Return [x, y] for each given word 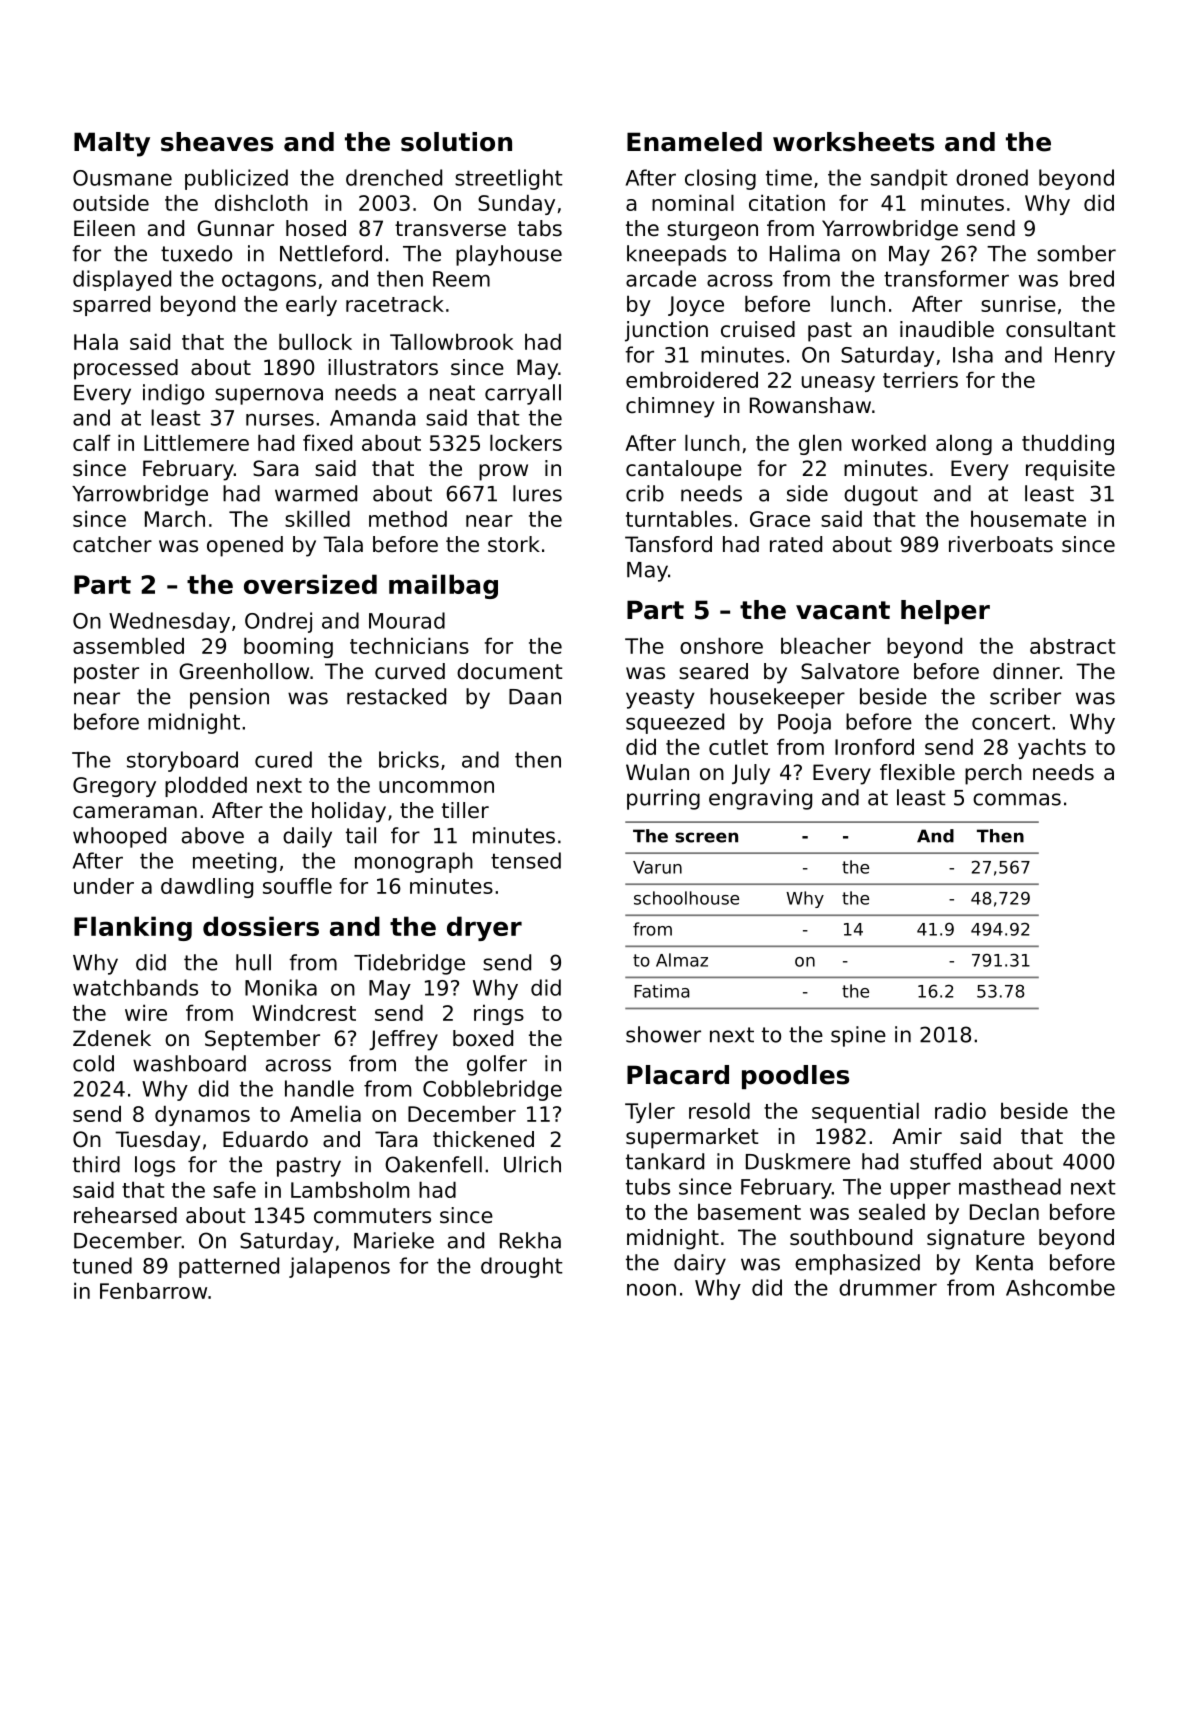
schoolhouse [686, 898]
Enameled [694, 142]
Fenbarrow [153, 1290]
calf [92, 442]
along [964, 444]
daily [307, 837]
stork [514, 544]
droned [992, 177]
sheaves [217, 142]
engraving [760, 799]
